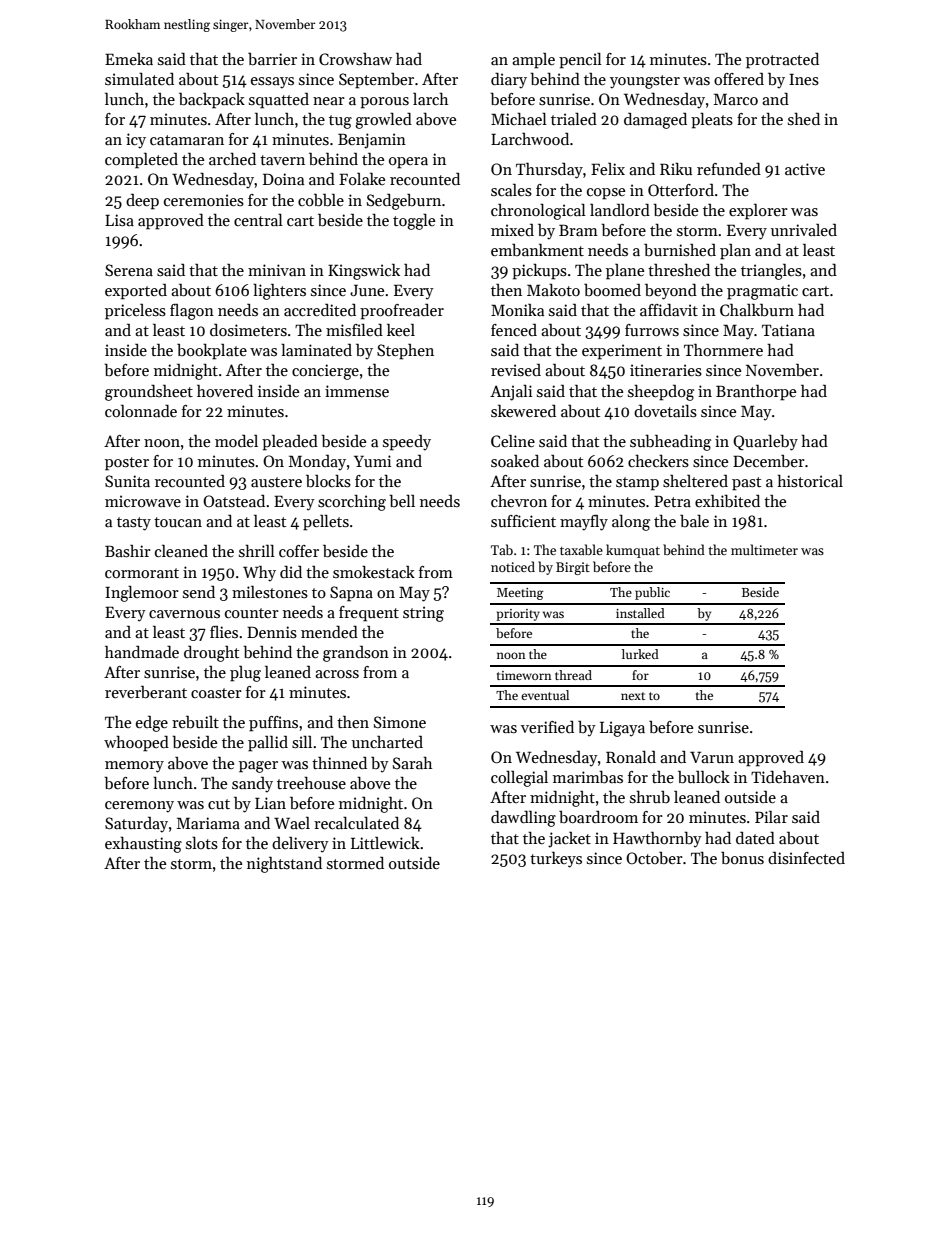 This screenshot has height=1233, width=952. I want to click on thread, so click(573, 675).
